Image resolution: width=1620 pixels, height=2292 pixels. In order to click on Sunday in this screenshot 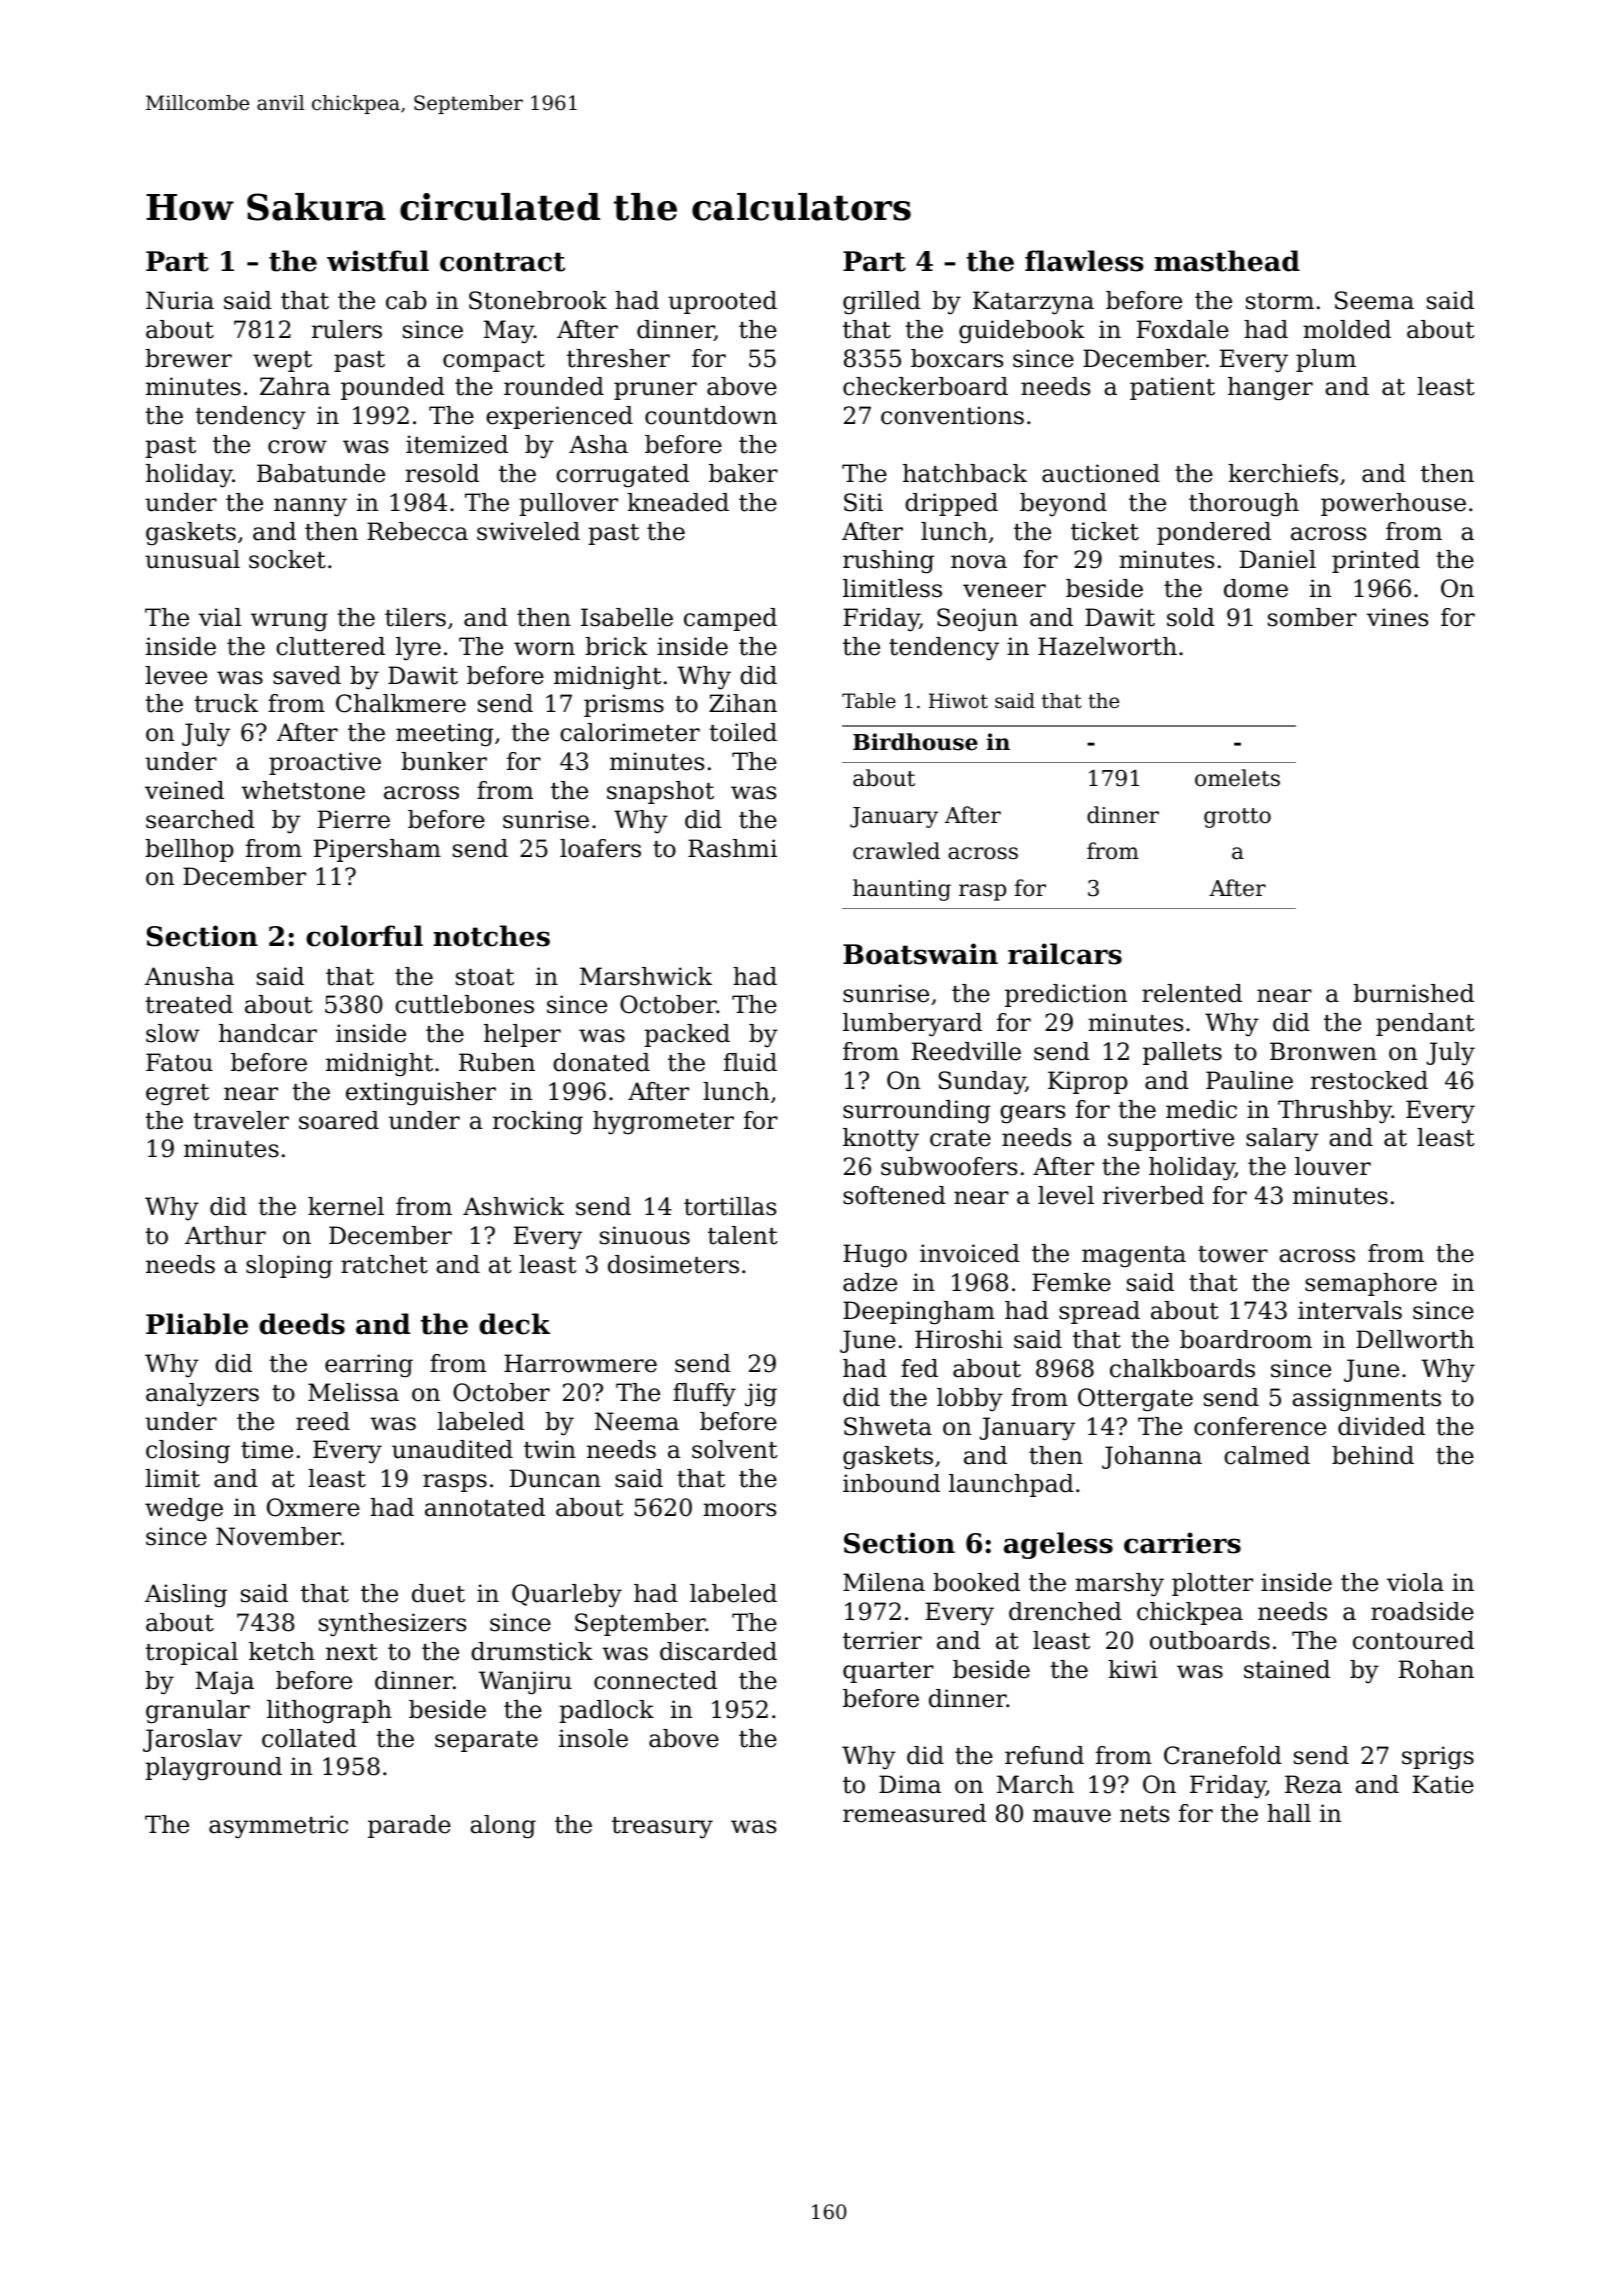, I will do `click(982, 1083)`.
